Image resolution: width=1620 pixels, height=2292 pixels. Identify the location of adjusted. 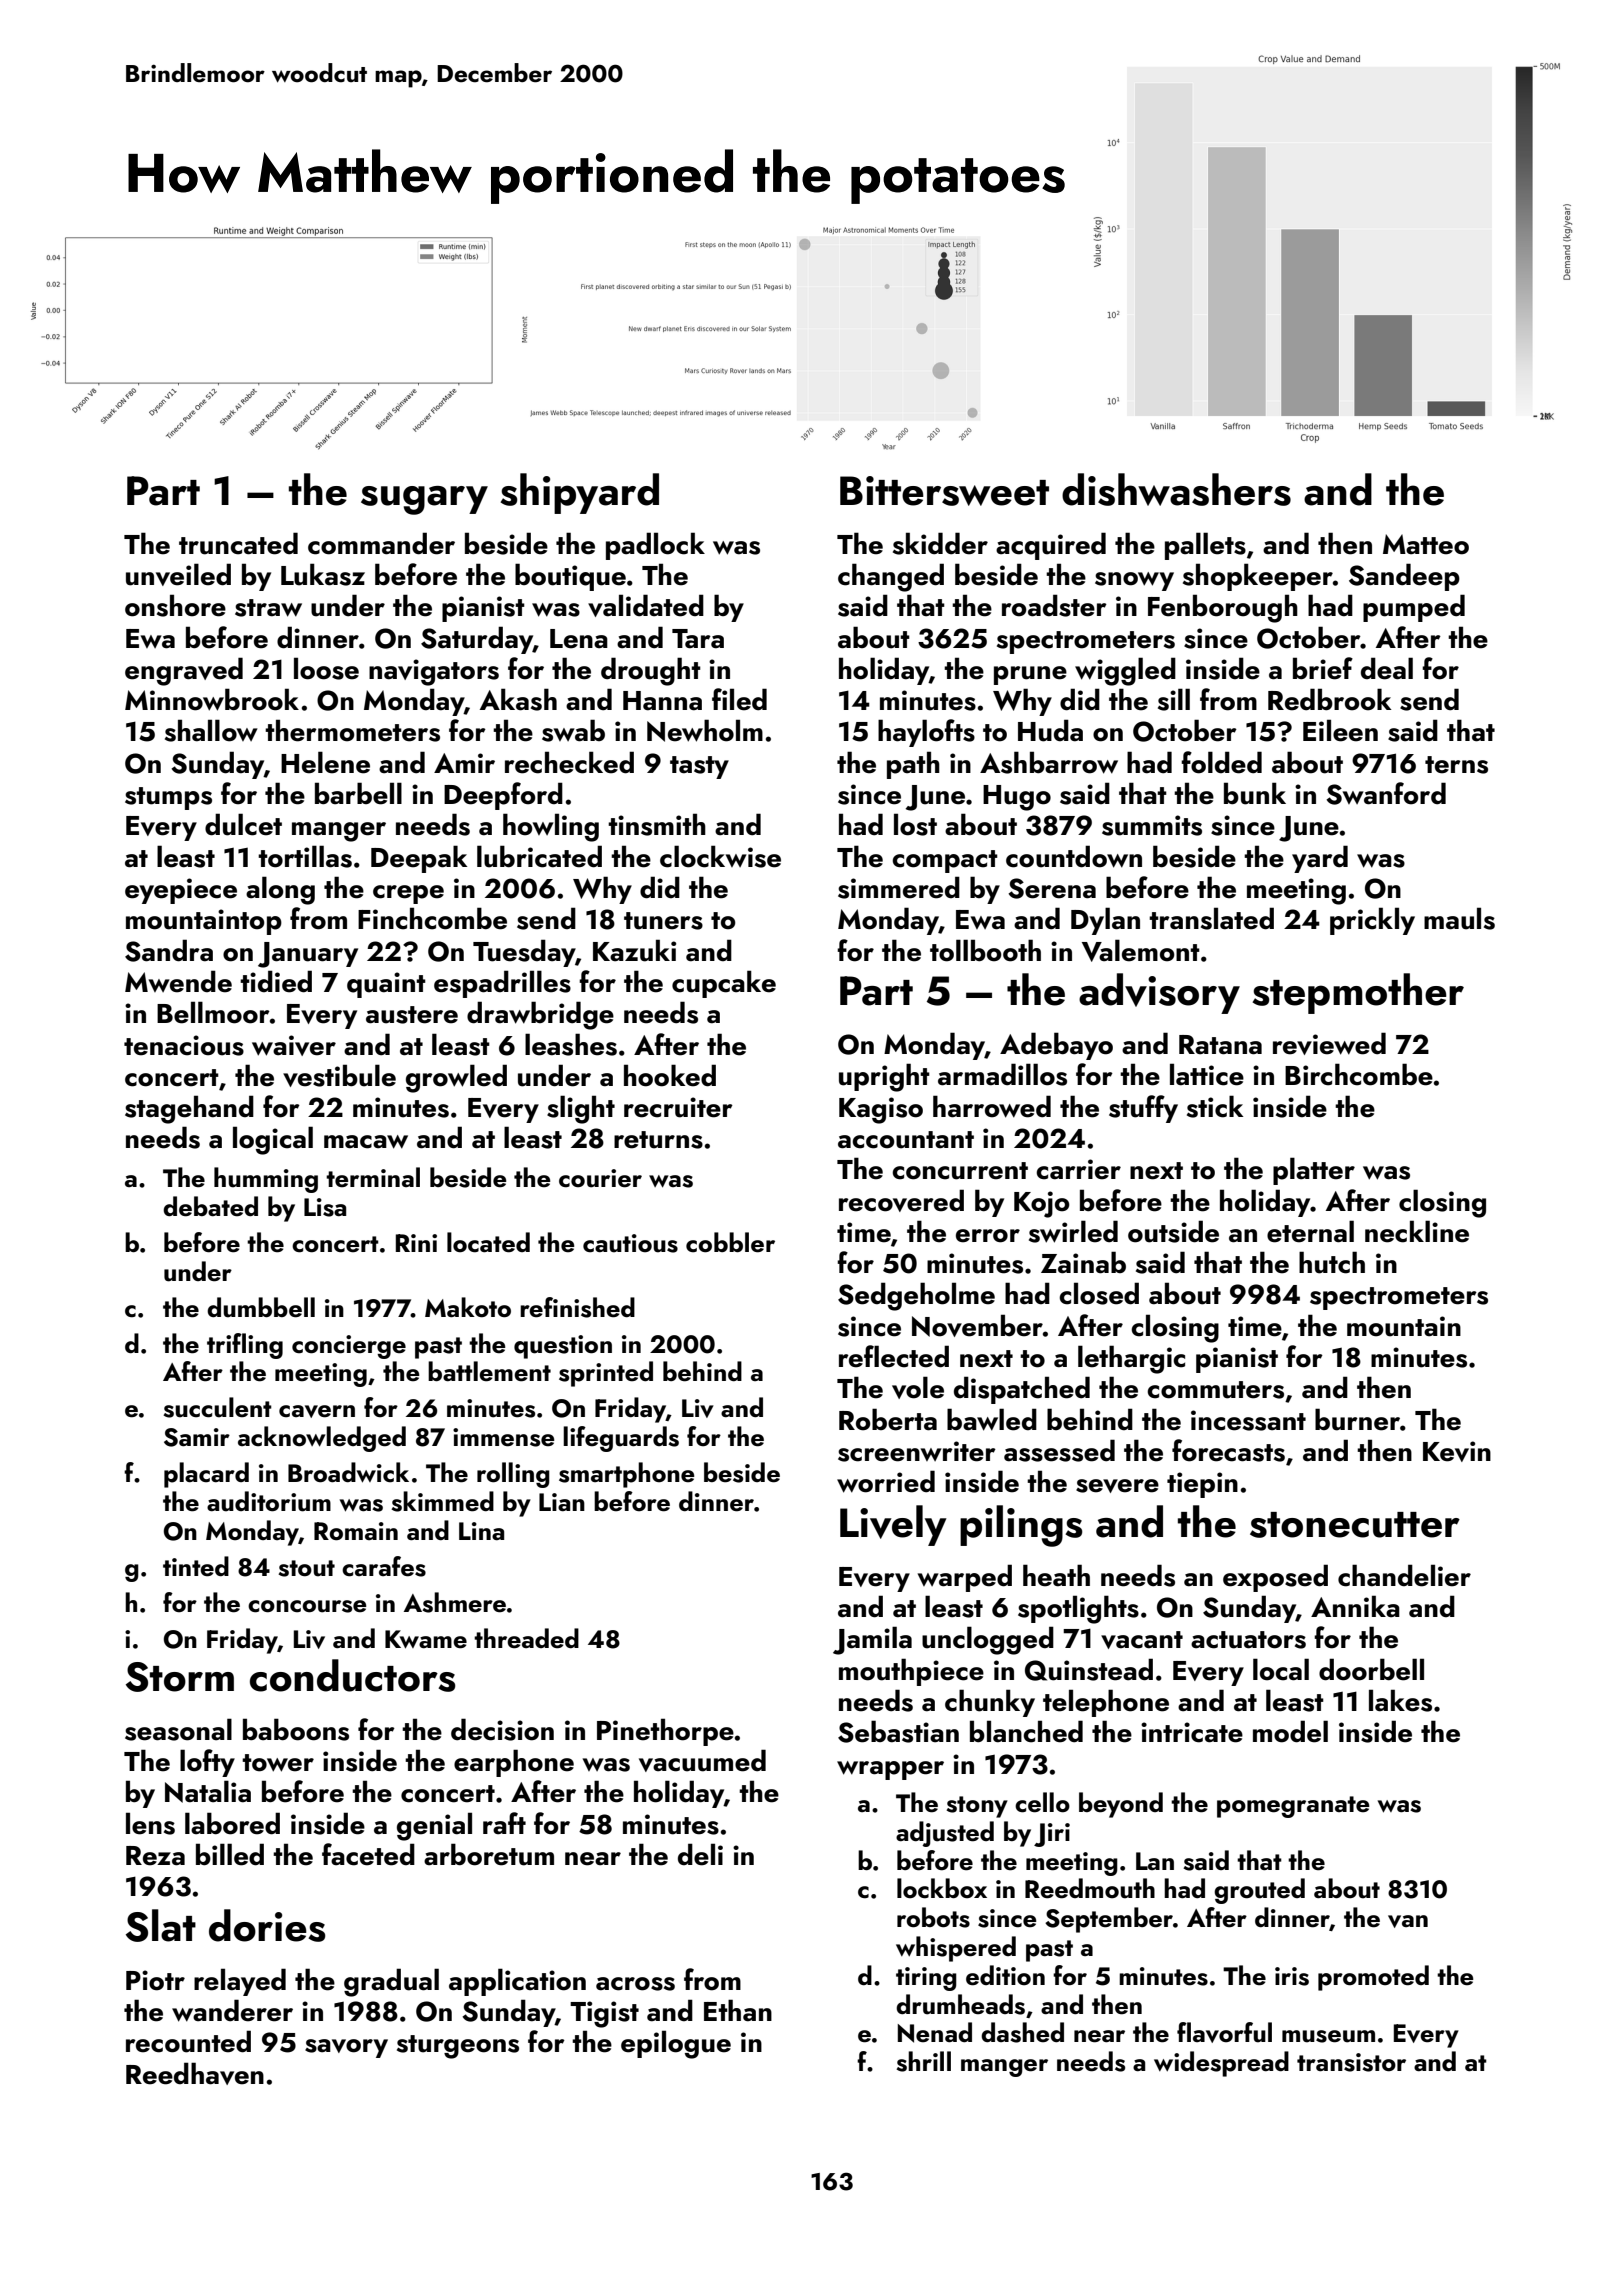
(945, 1834).
